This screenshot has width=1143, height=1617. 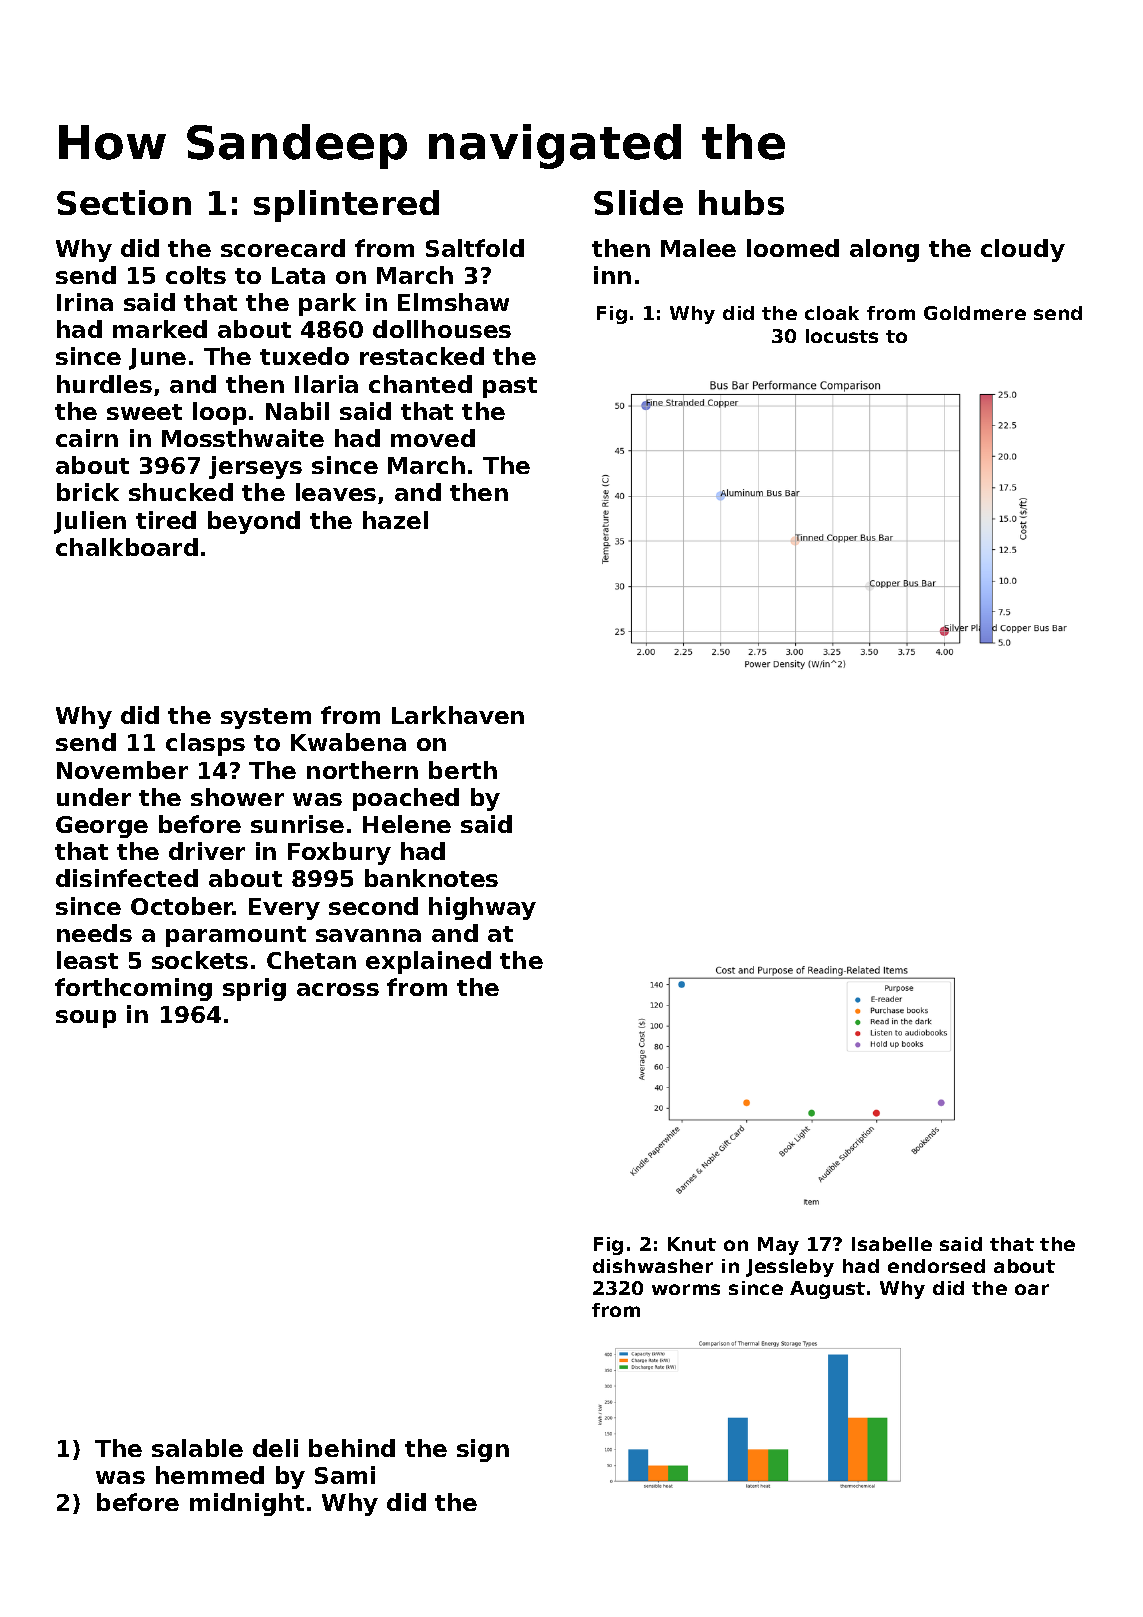 I want to click on shucked, so click(x=181, y=492).
